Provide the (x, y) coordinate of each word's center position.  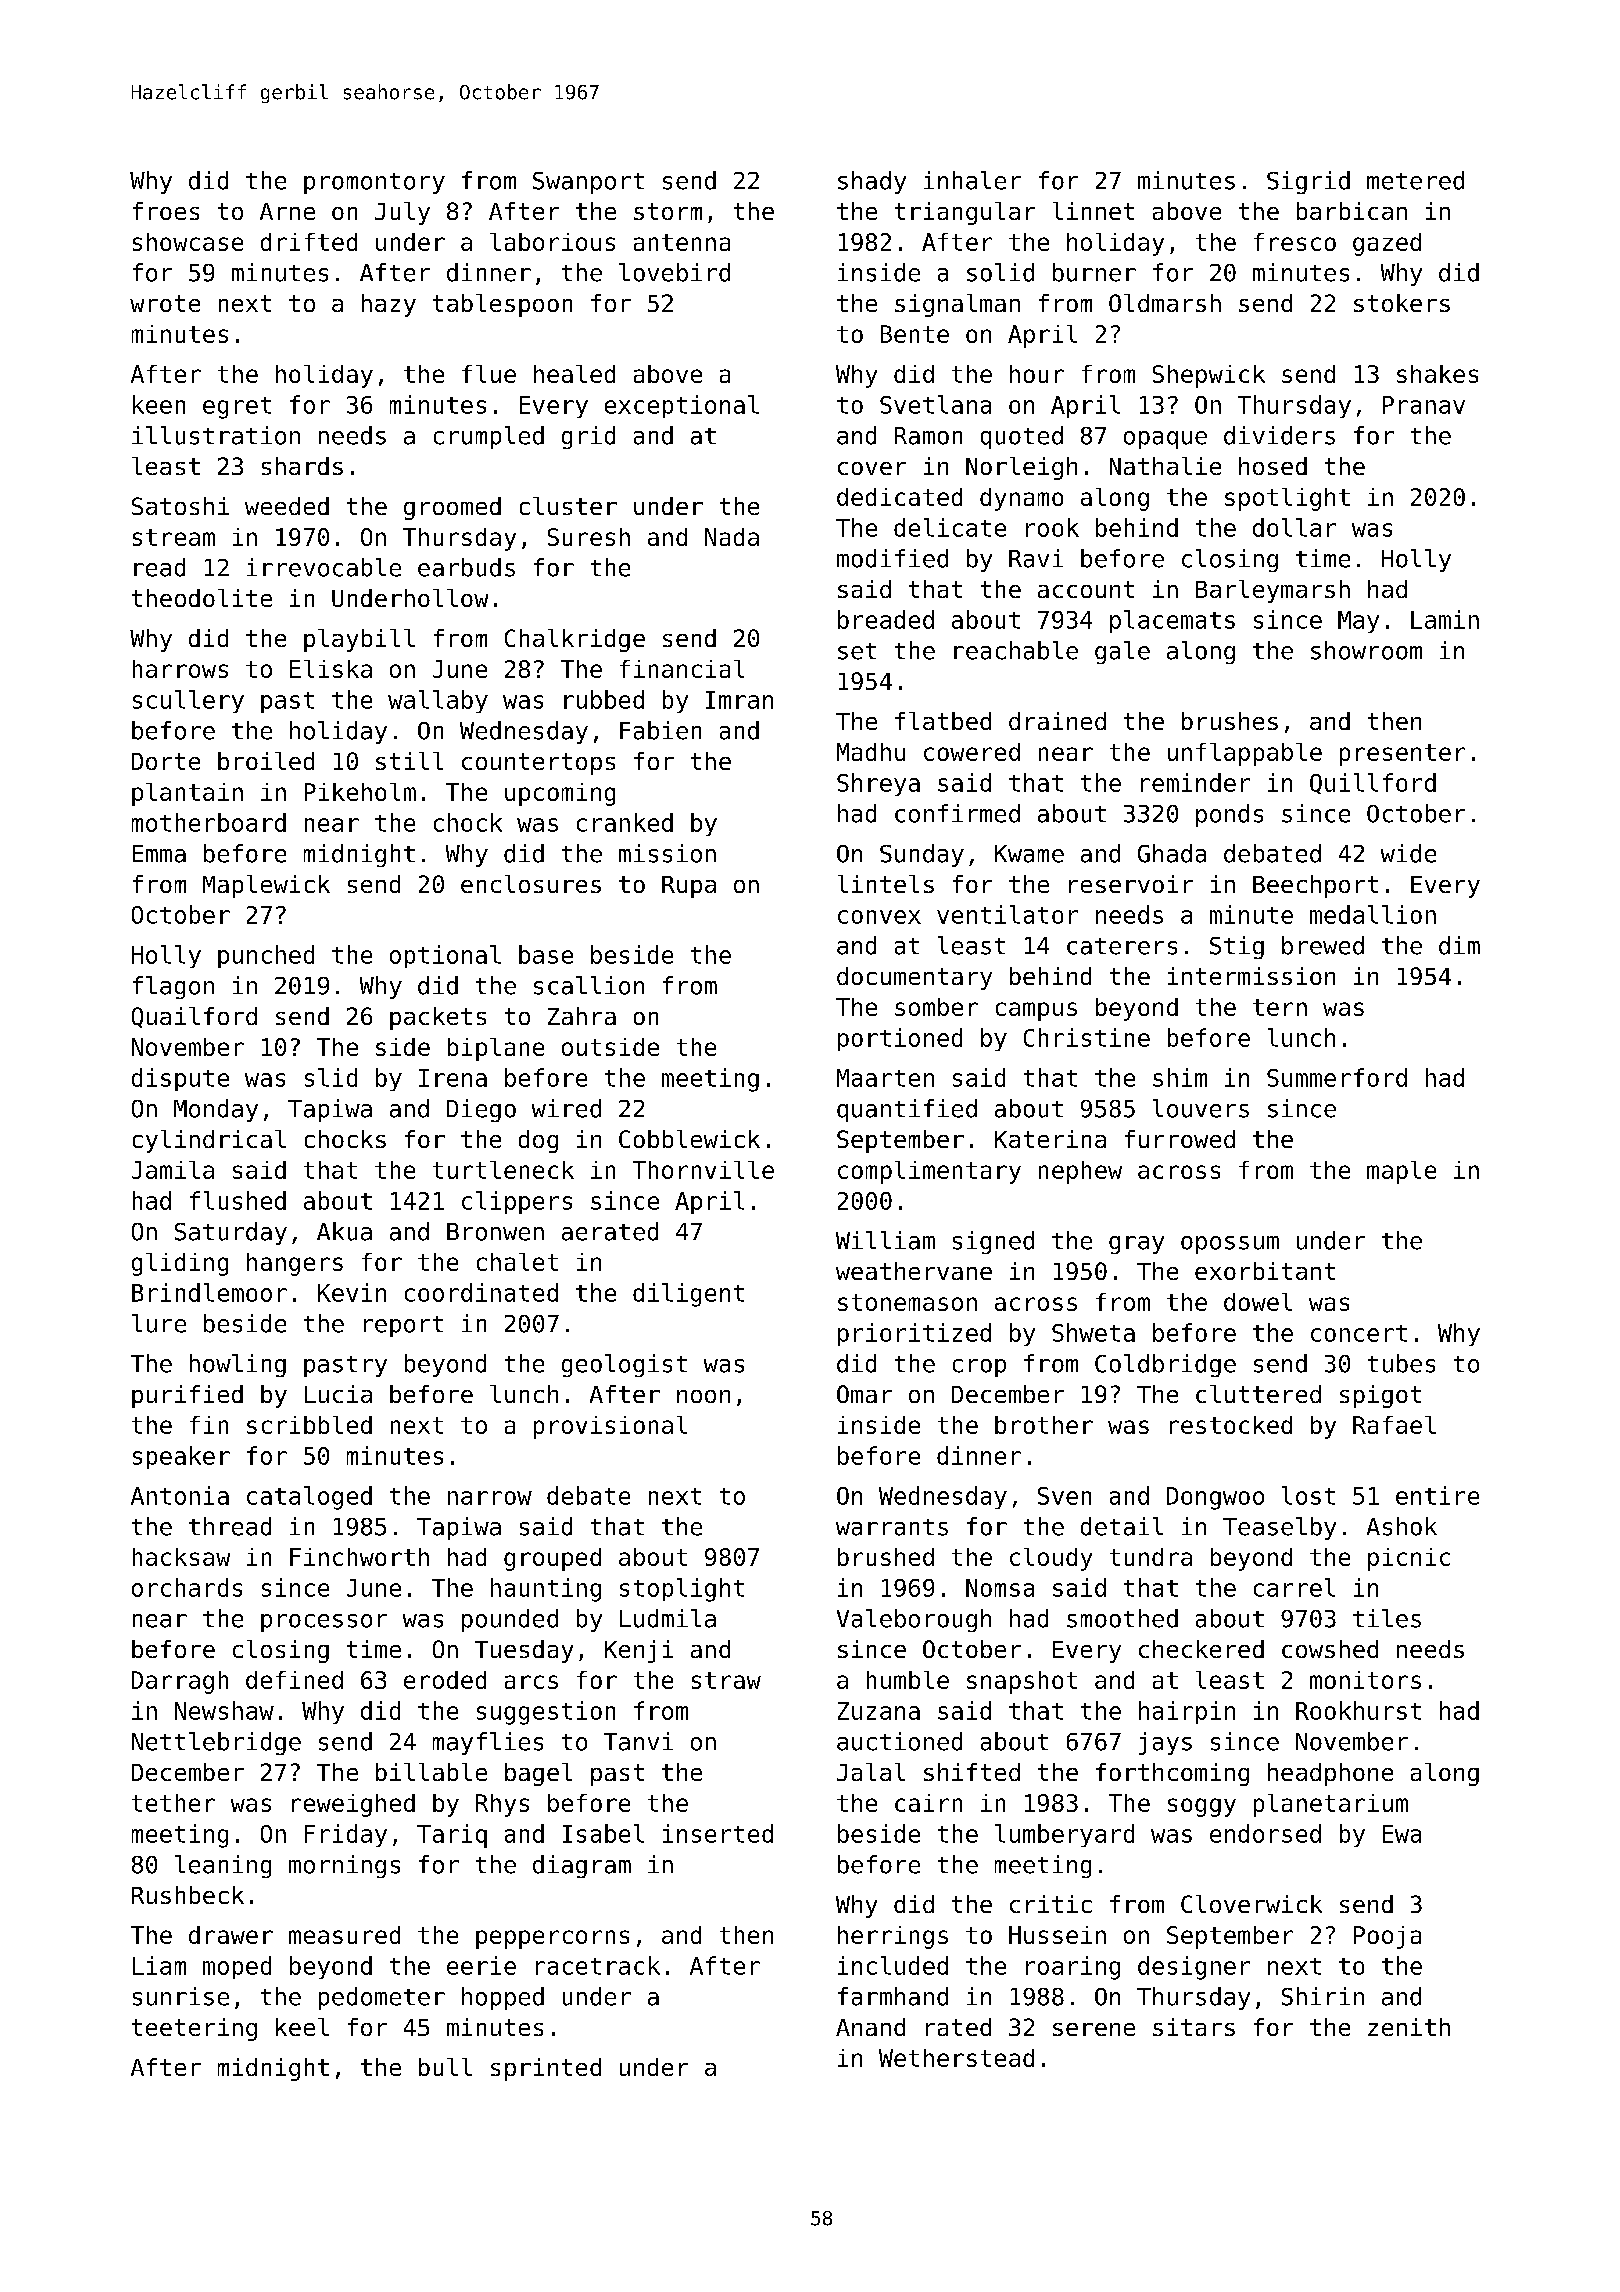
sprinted (546, 2069)
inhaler (972, 180)
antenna (682, 242)
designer (1194, 1968)
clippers (517, 1202)
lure (159, 1323)
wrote (165, 303)
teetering (194, 2029)
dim (1459, 945)
